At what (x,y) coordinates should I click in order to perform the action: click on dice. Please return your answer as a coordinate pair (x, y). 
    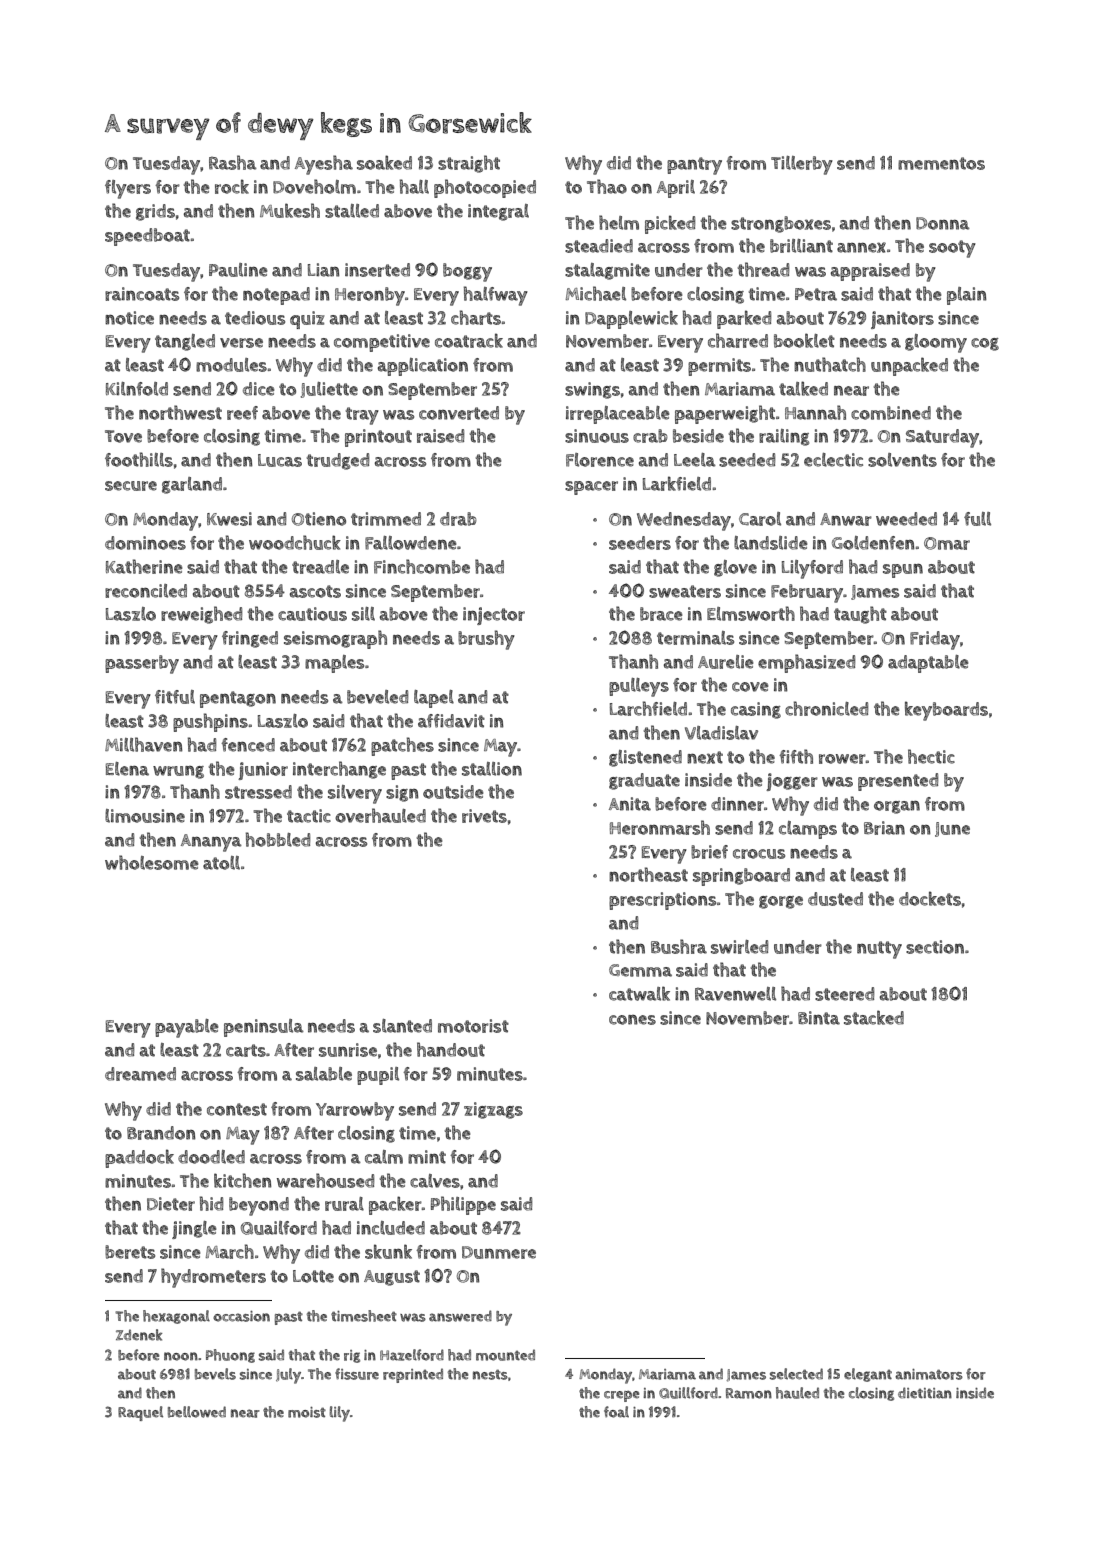
    Looking at the image, I should click on (258, 389).
